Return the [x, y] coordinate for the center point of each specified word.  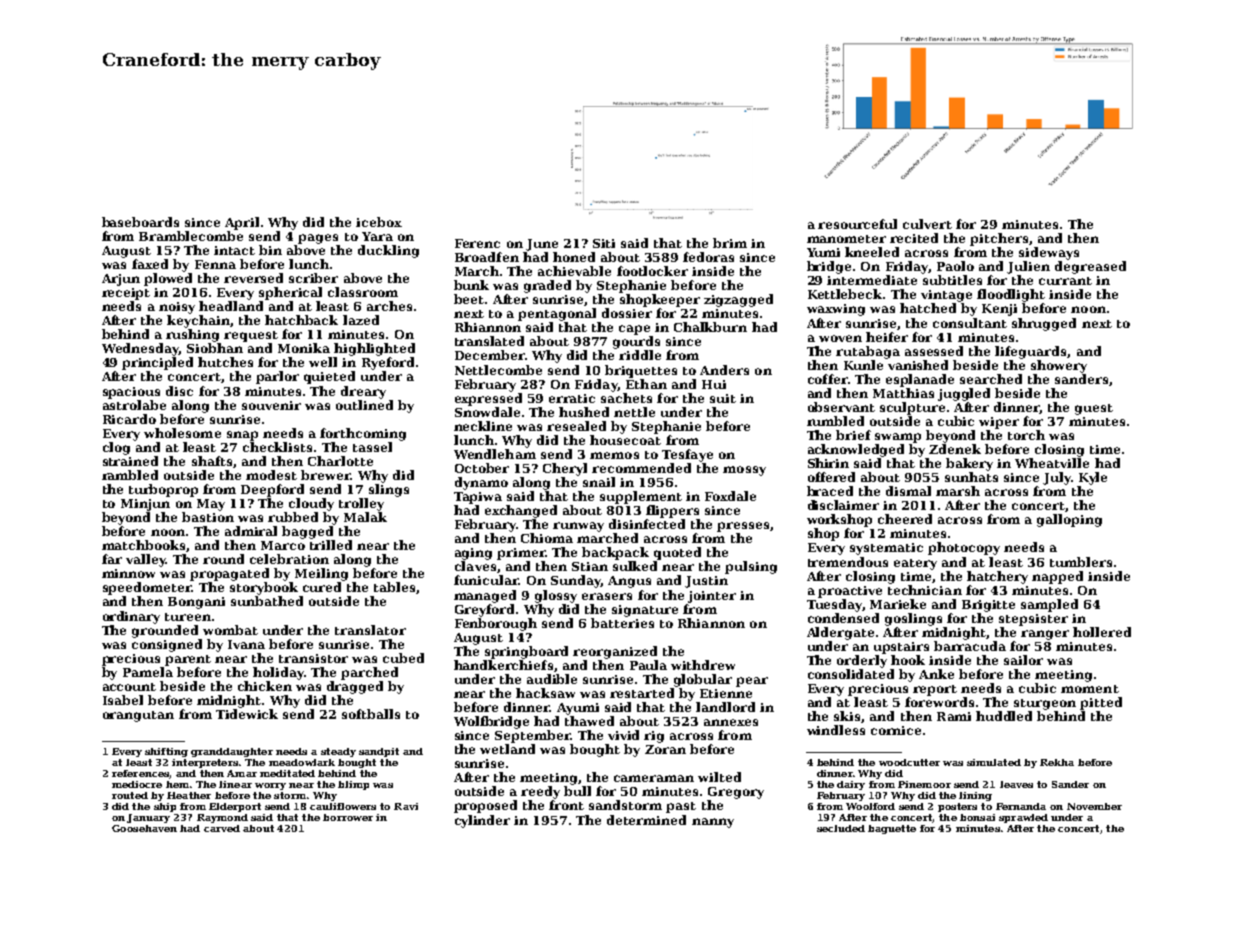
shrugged [1044, 324]
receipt [126, 294]
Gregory [736, 793]
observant [841, 407]
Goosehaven [144, 828]
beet [469, 299]
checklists [277, 447]
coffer [828, 379]
